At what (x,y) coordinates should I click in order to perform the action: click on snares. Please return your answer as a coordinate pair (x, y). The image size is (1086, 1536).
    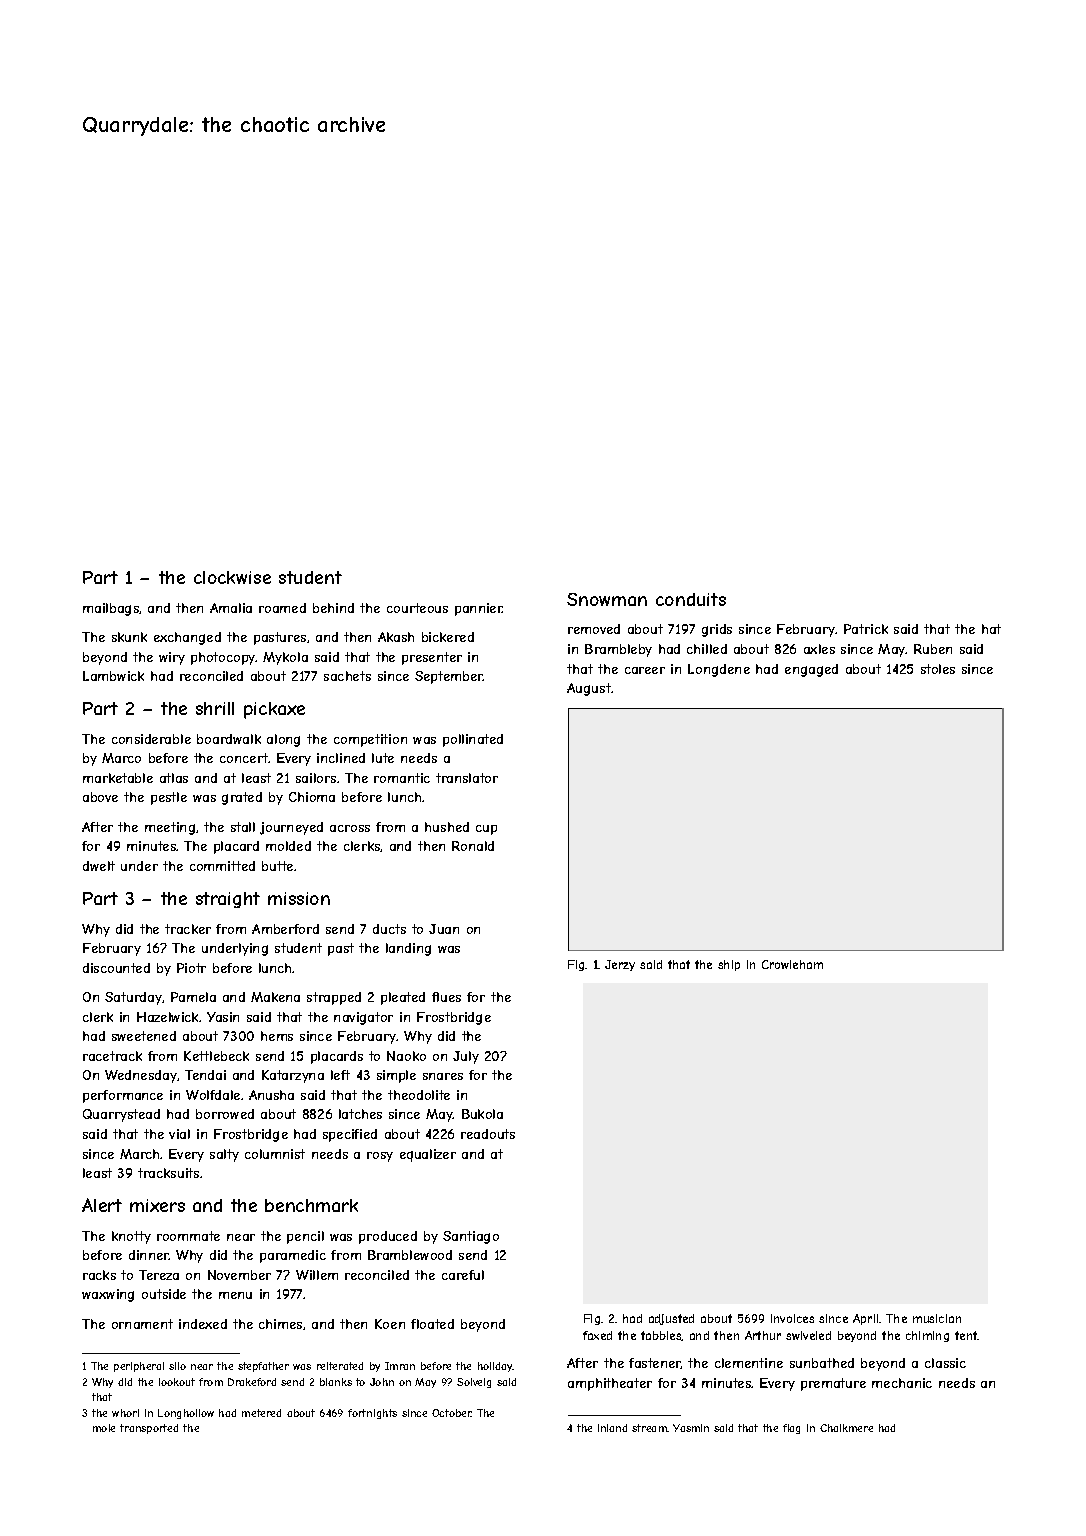
    Looking at the image, I should click on (443, 1076).
